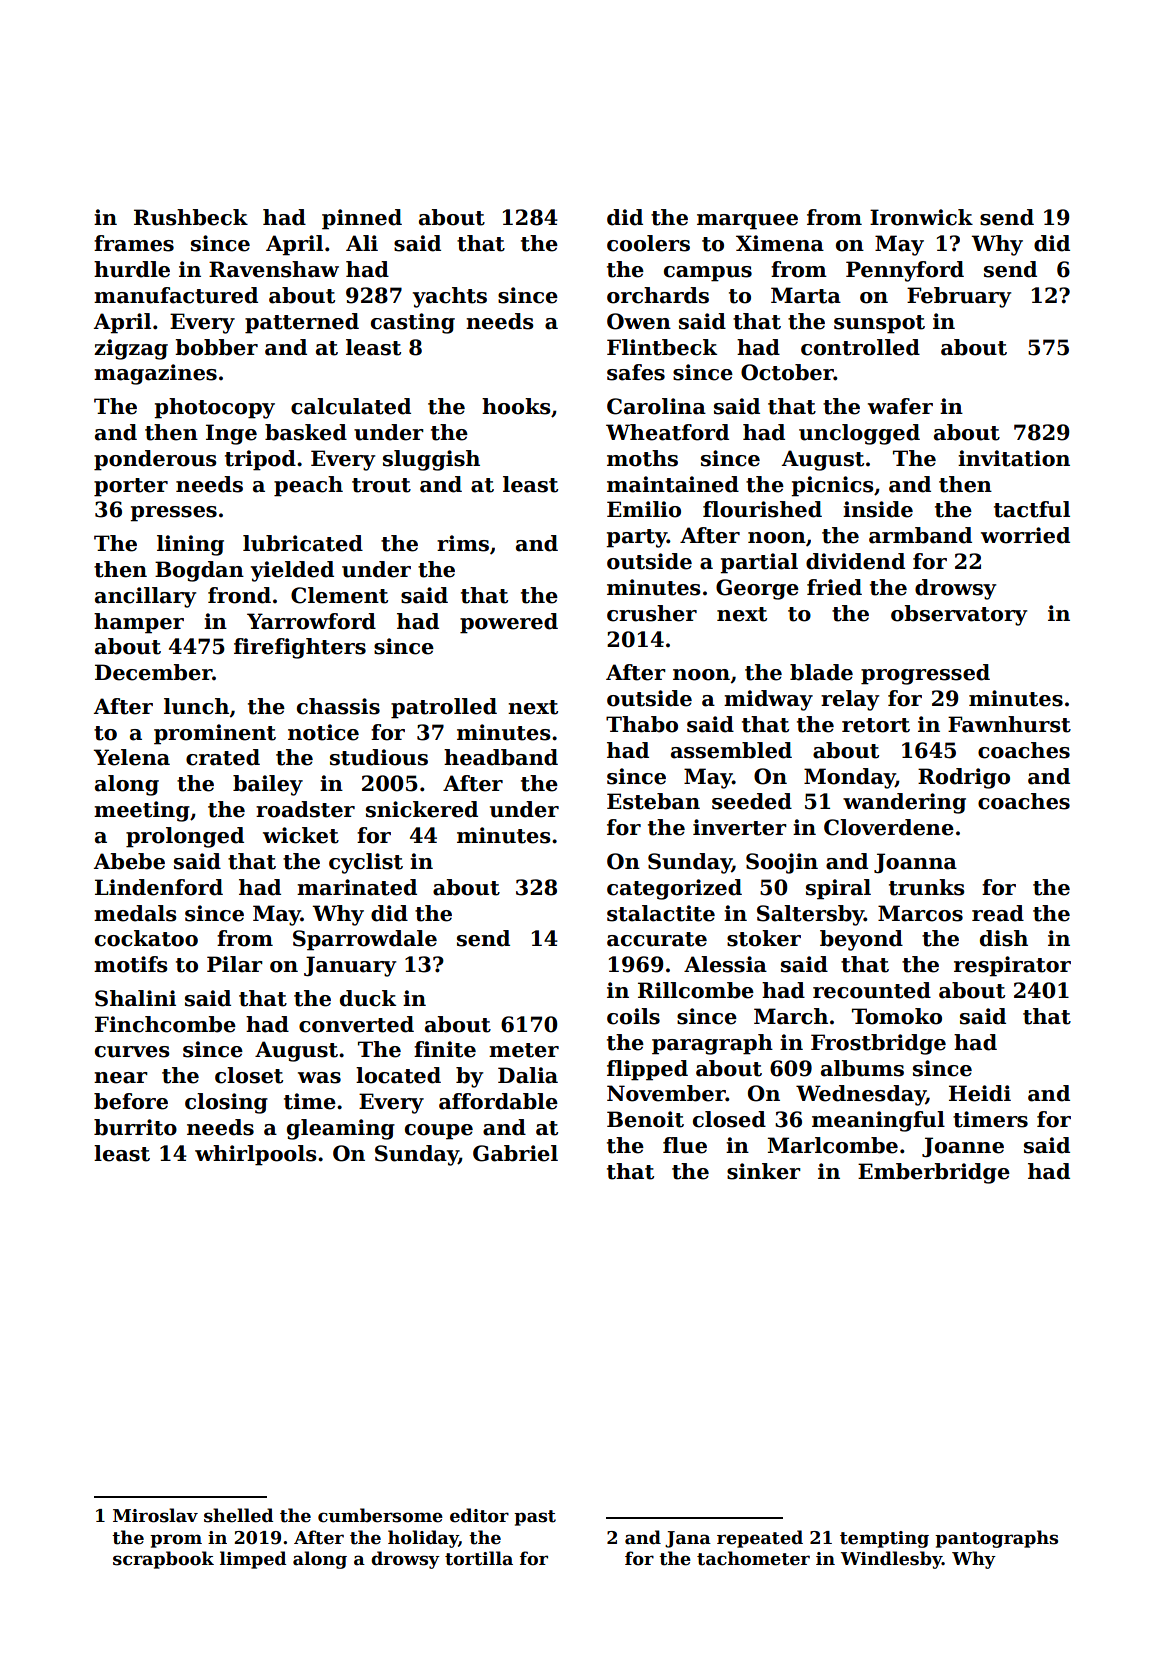 This page has height=1654, width=1165. What do you see at coordinates (362, 219) in the page?
I see `pinned` at bounding box center [362, 219].
